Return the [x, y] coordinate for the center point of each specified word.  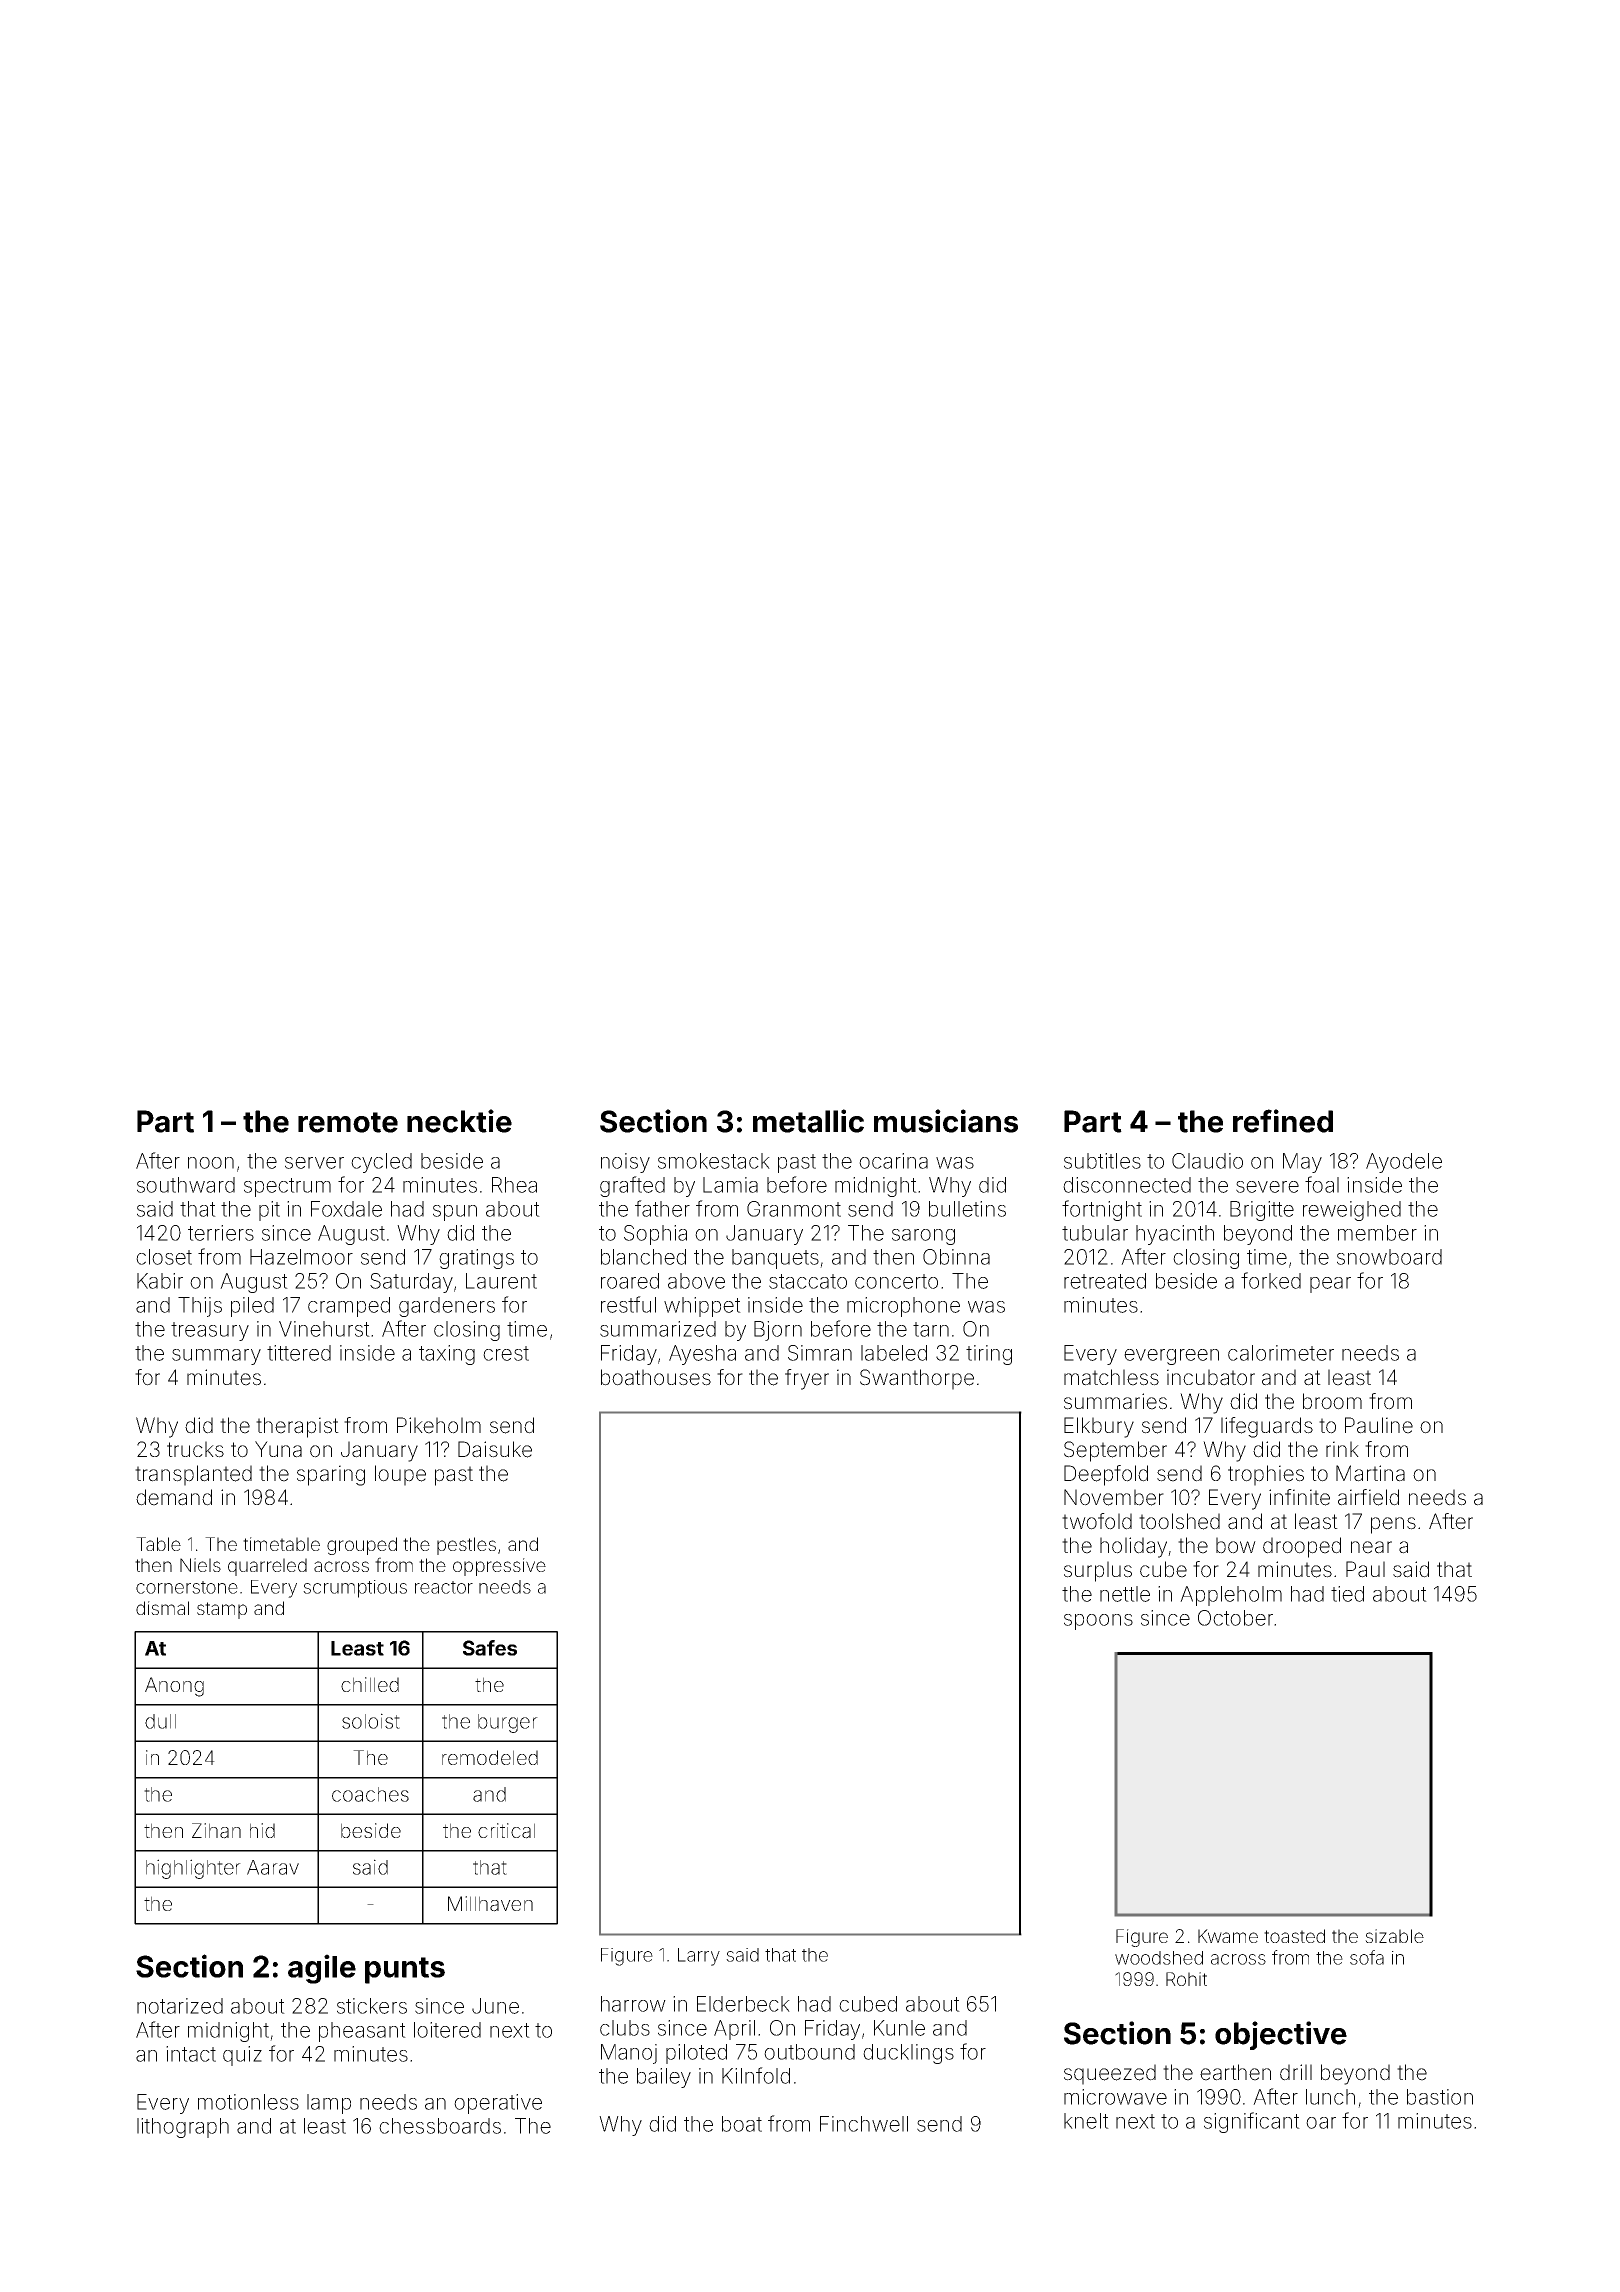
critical [506, 1831]
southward [186, 1185]
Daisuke [495, 1449]
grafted [632, 1186]
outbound [809, 2052]
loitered [447, 2030]
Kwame [1228, 1936]
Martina [1370, 1473]
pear [1330, 1285]
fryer [807, 1379]
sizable [1394, 1936]
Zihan [216, 1831]
